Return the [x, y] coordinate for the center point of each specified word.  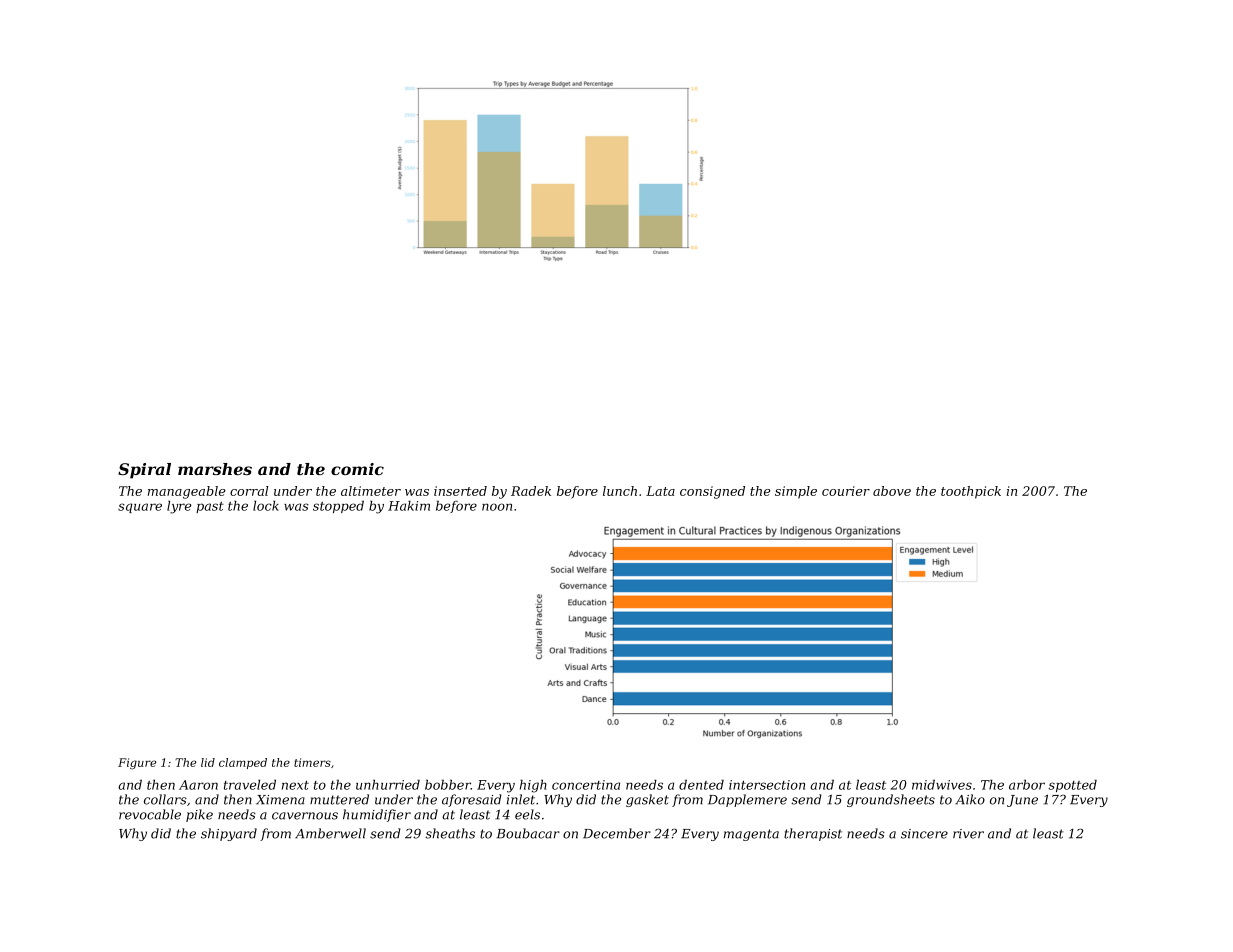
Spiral [144, 471]
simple [796, 492]
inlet [521, 799]
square [140, 508]
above [892, 491]
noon [497, 507]
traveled [250, 784]
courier [846, 491]
